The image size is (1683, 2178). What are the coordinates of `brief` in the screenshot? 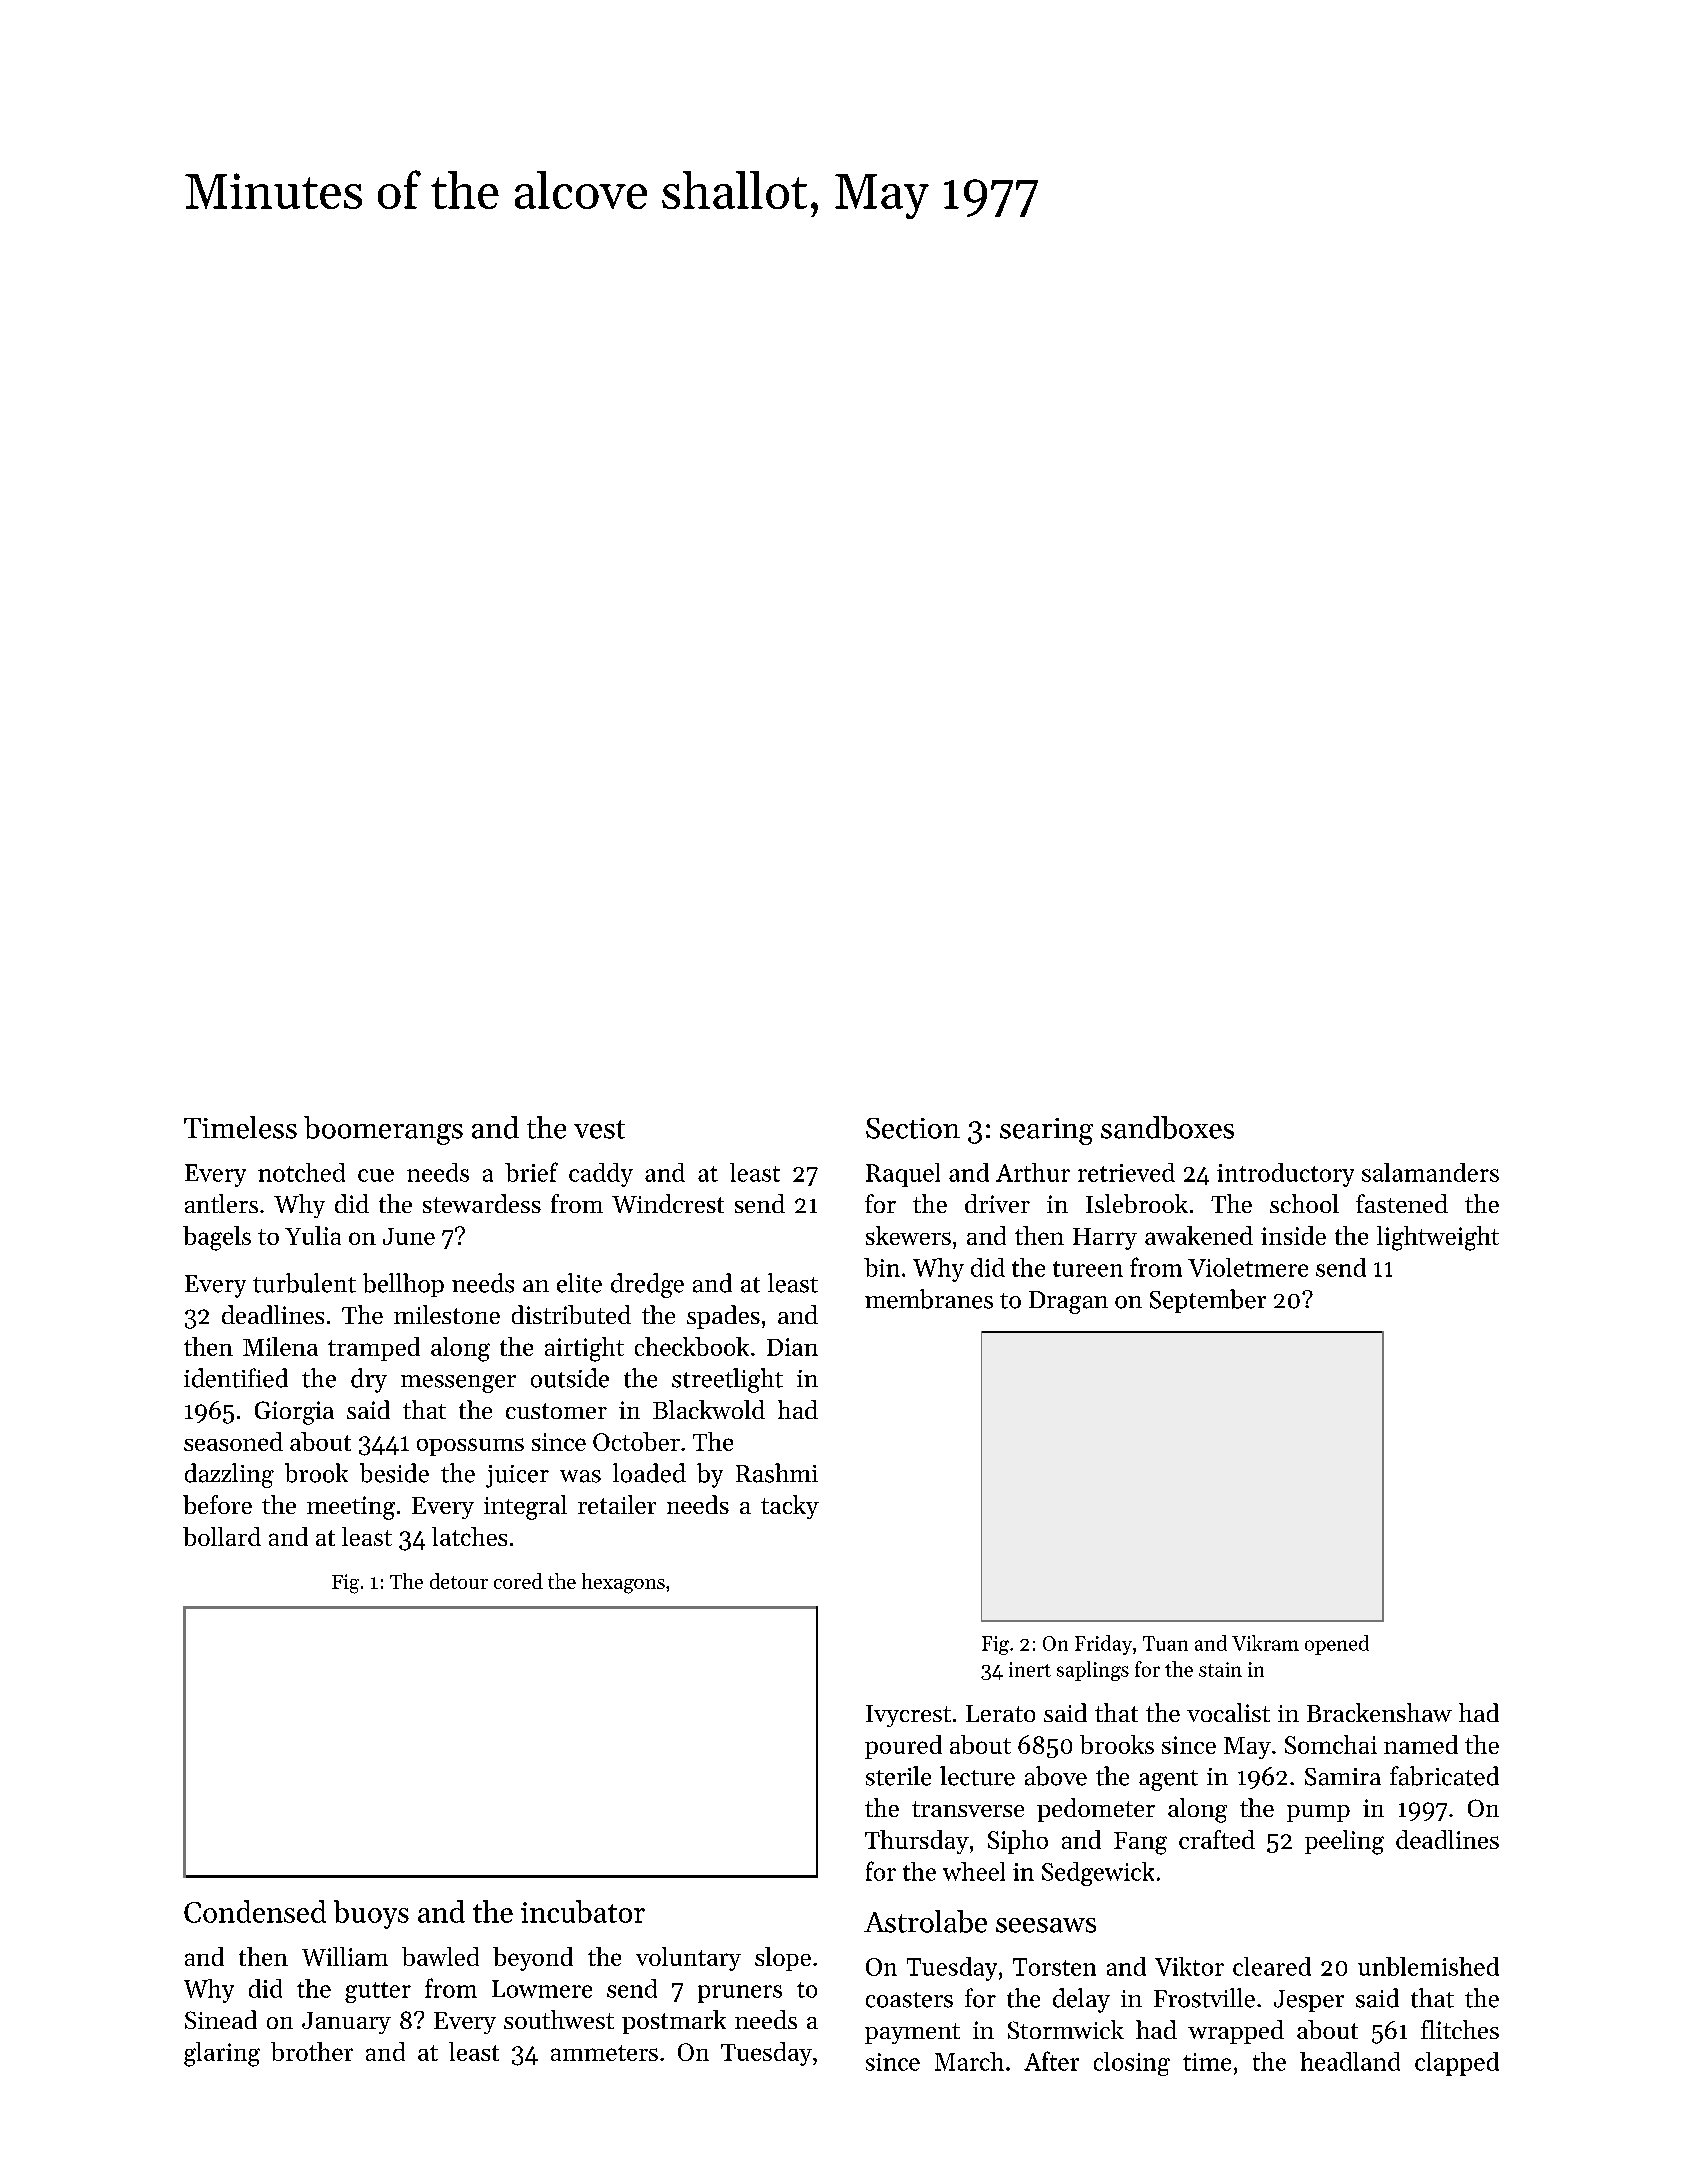 It's located at (531, 1172).
